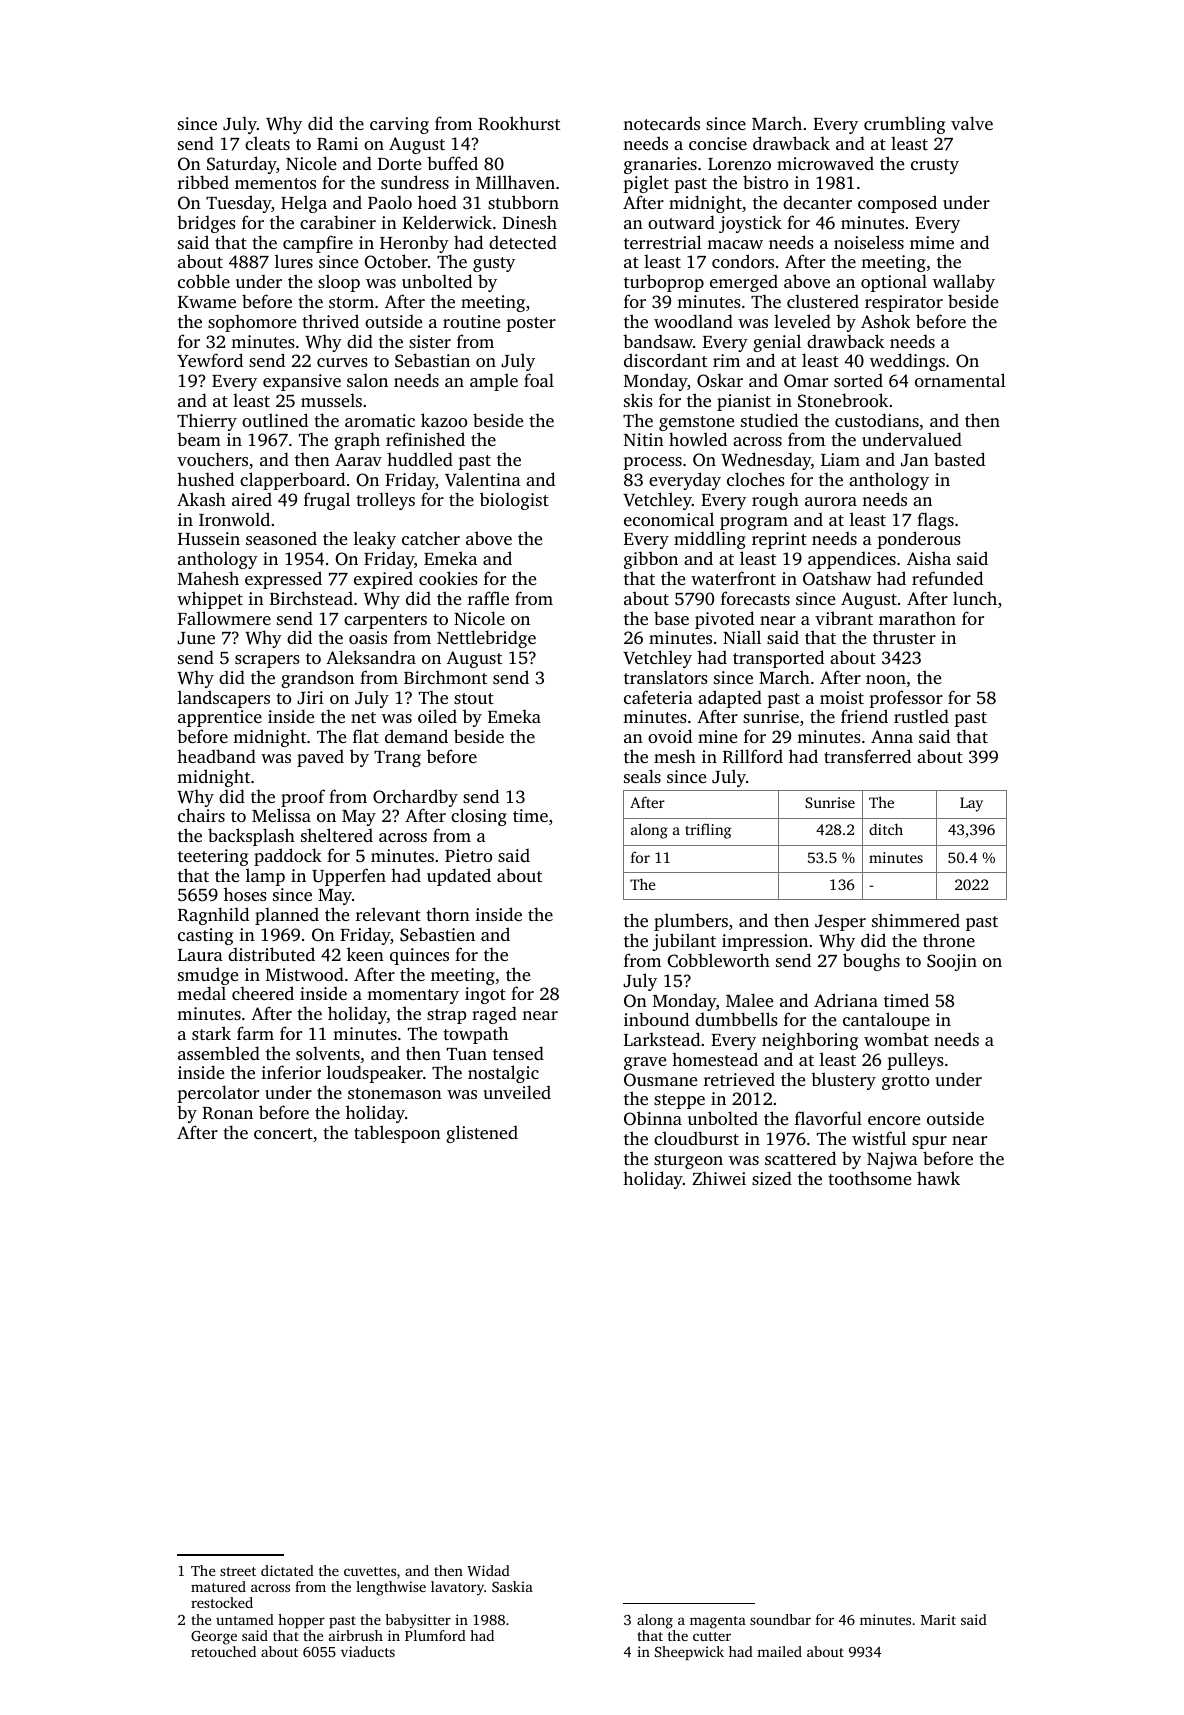 The image size is (1184, 1715). Describe the element at coordinates (753, 756) in the document. I see `Rillford` at that location.
